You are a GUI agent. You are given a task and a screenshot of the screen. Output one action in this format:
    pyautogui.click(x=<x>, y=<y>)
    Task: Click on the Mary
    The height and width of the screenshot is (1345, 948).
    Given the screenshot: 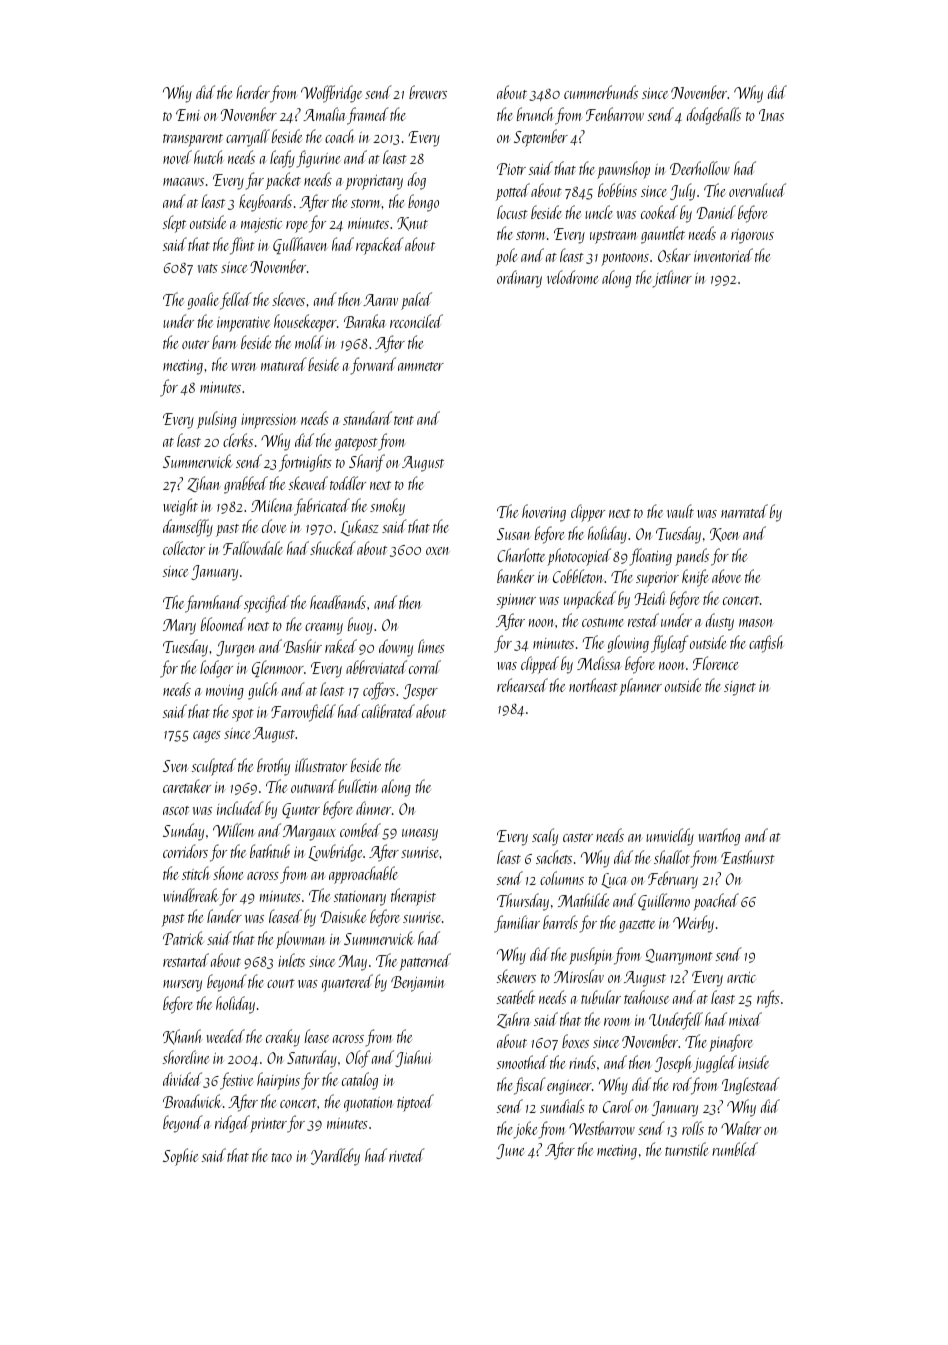 What is the action you would take?
    pyautogui.click(x=179, y=627)
